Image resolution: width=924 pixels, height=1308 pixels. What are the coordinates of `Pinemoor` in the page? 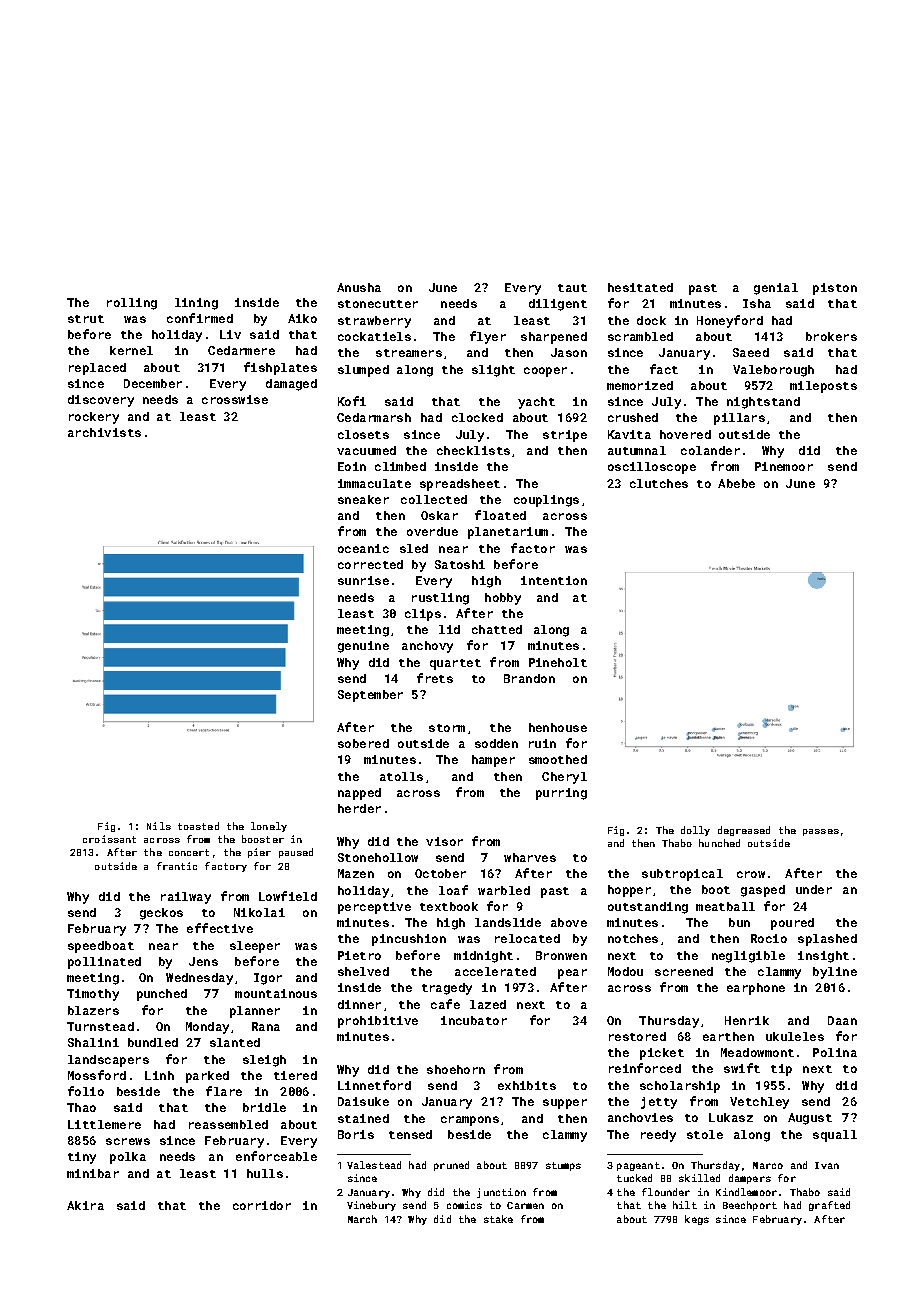 It's located at (784, 466).
